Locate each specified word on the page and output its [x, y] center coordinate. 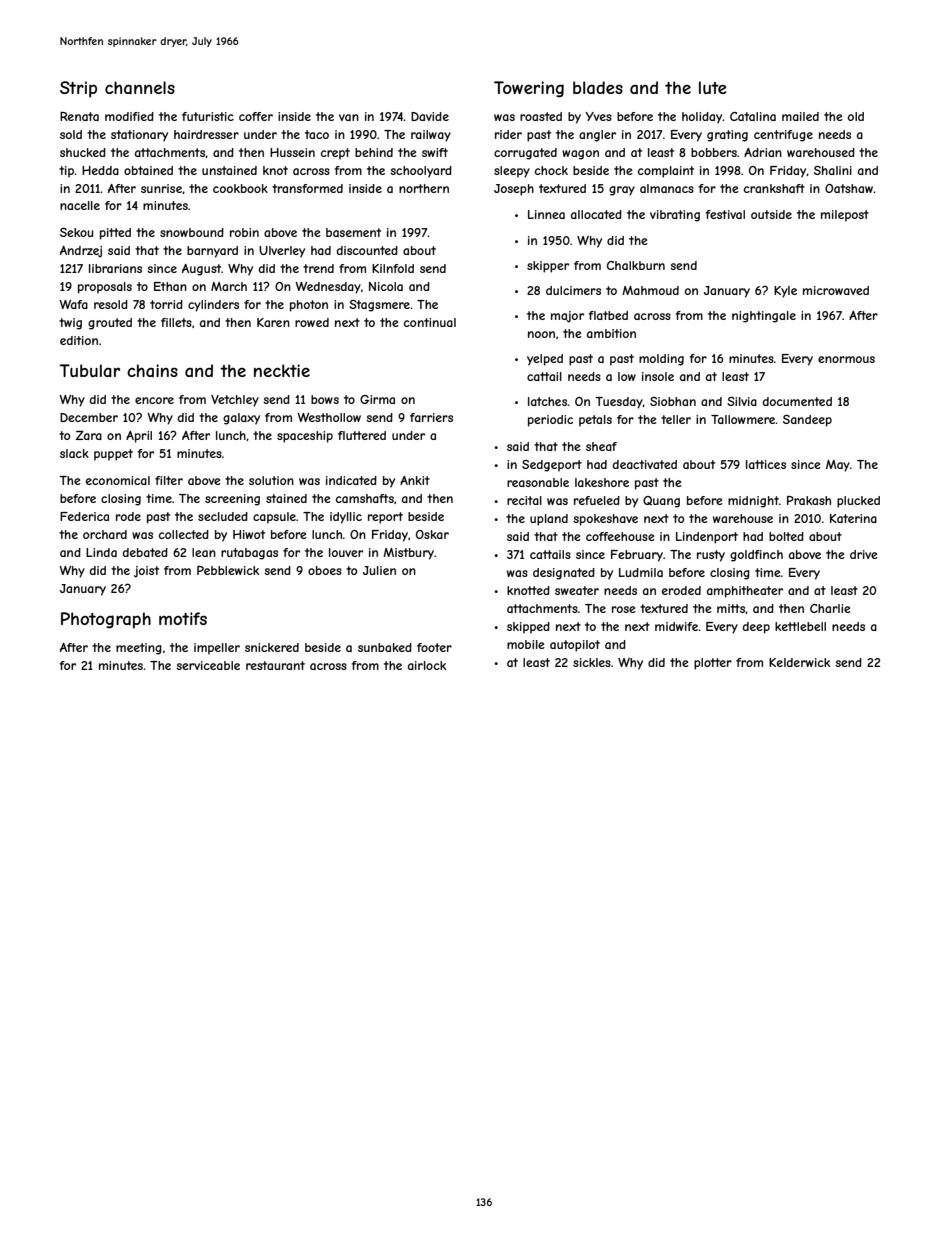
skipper [548, 267]
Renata [79, 116]
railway [431, 136]
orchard [105, 534]
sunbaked [385, 647]
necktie [282, 370]
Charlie [830, 608]
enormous [846, 359]
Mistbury [408, 554]
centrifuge [783, 136]
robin [244, 232]
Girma [377, 399]
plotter [713, 664]
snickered [272, 647]
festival [725, 214]
